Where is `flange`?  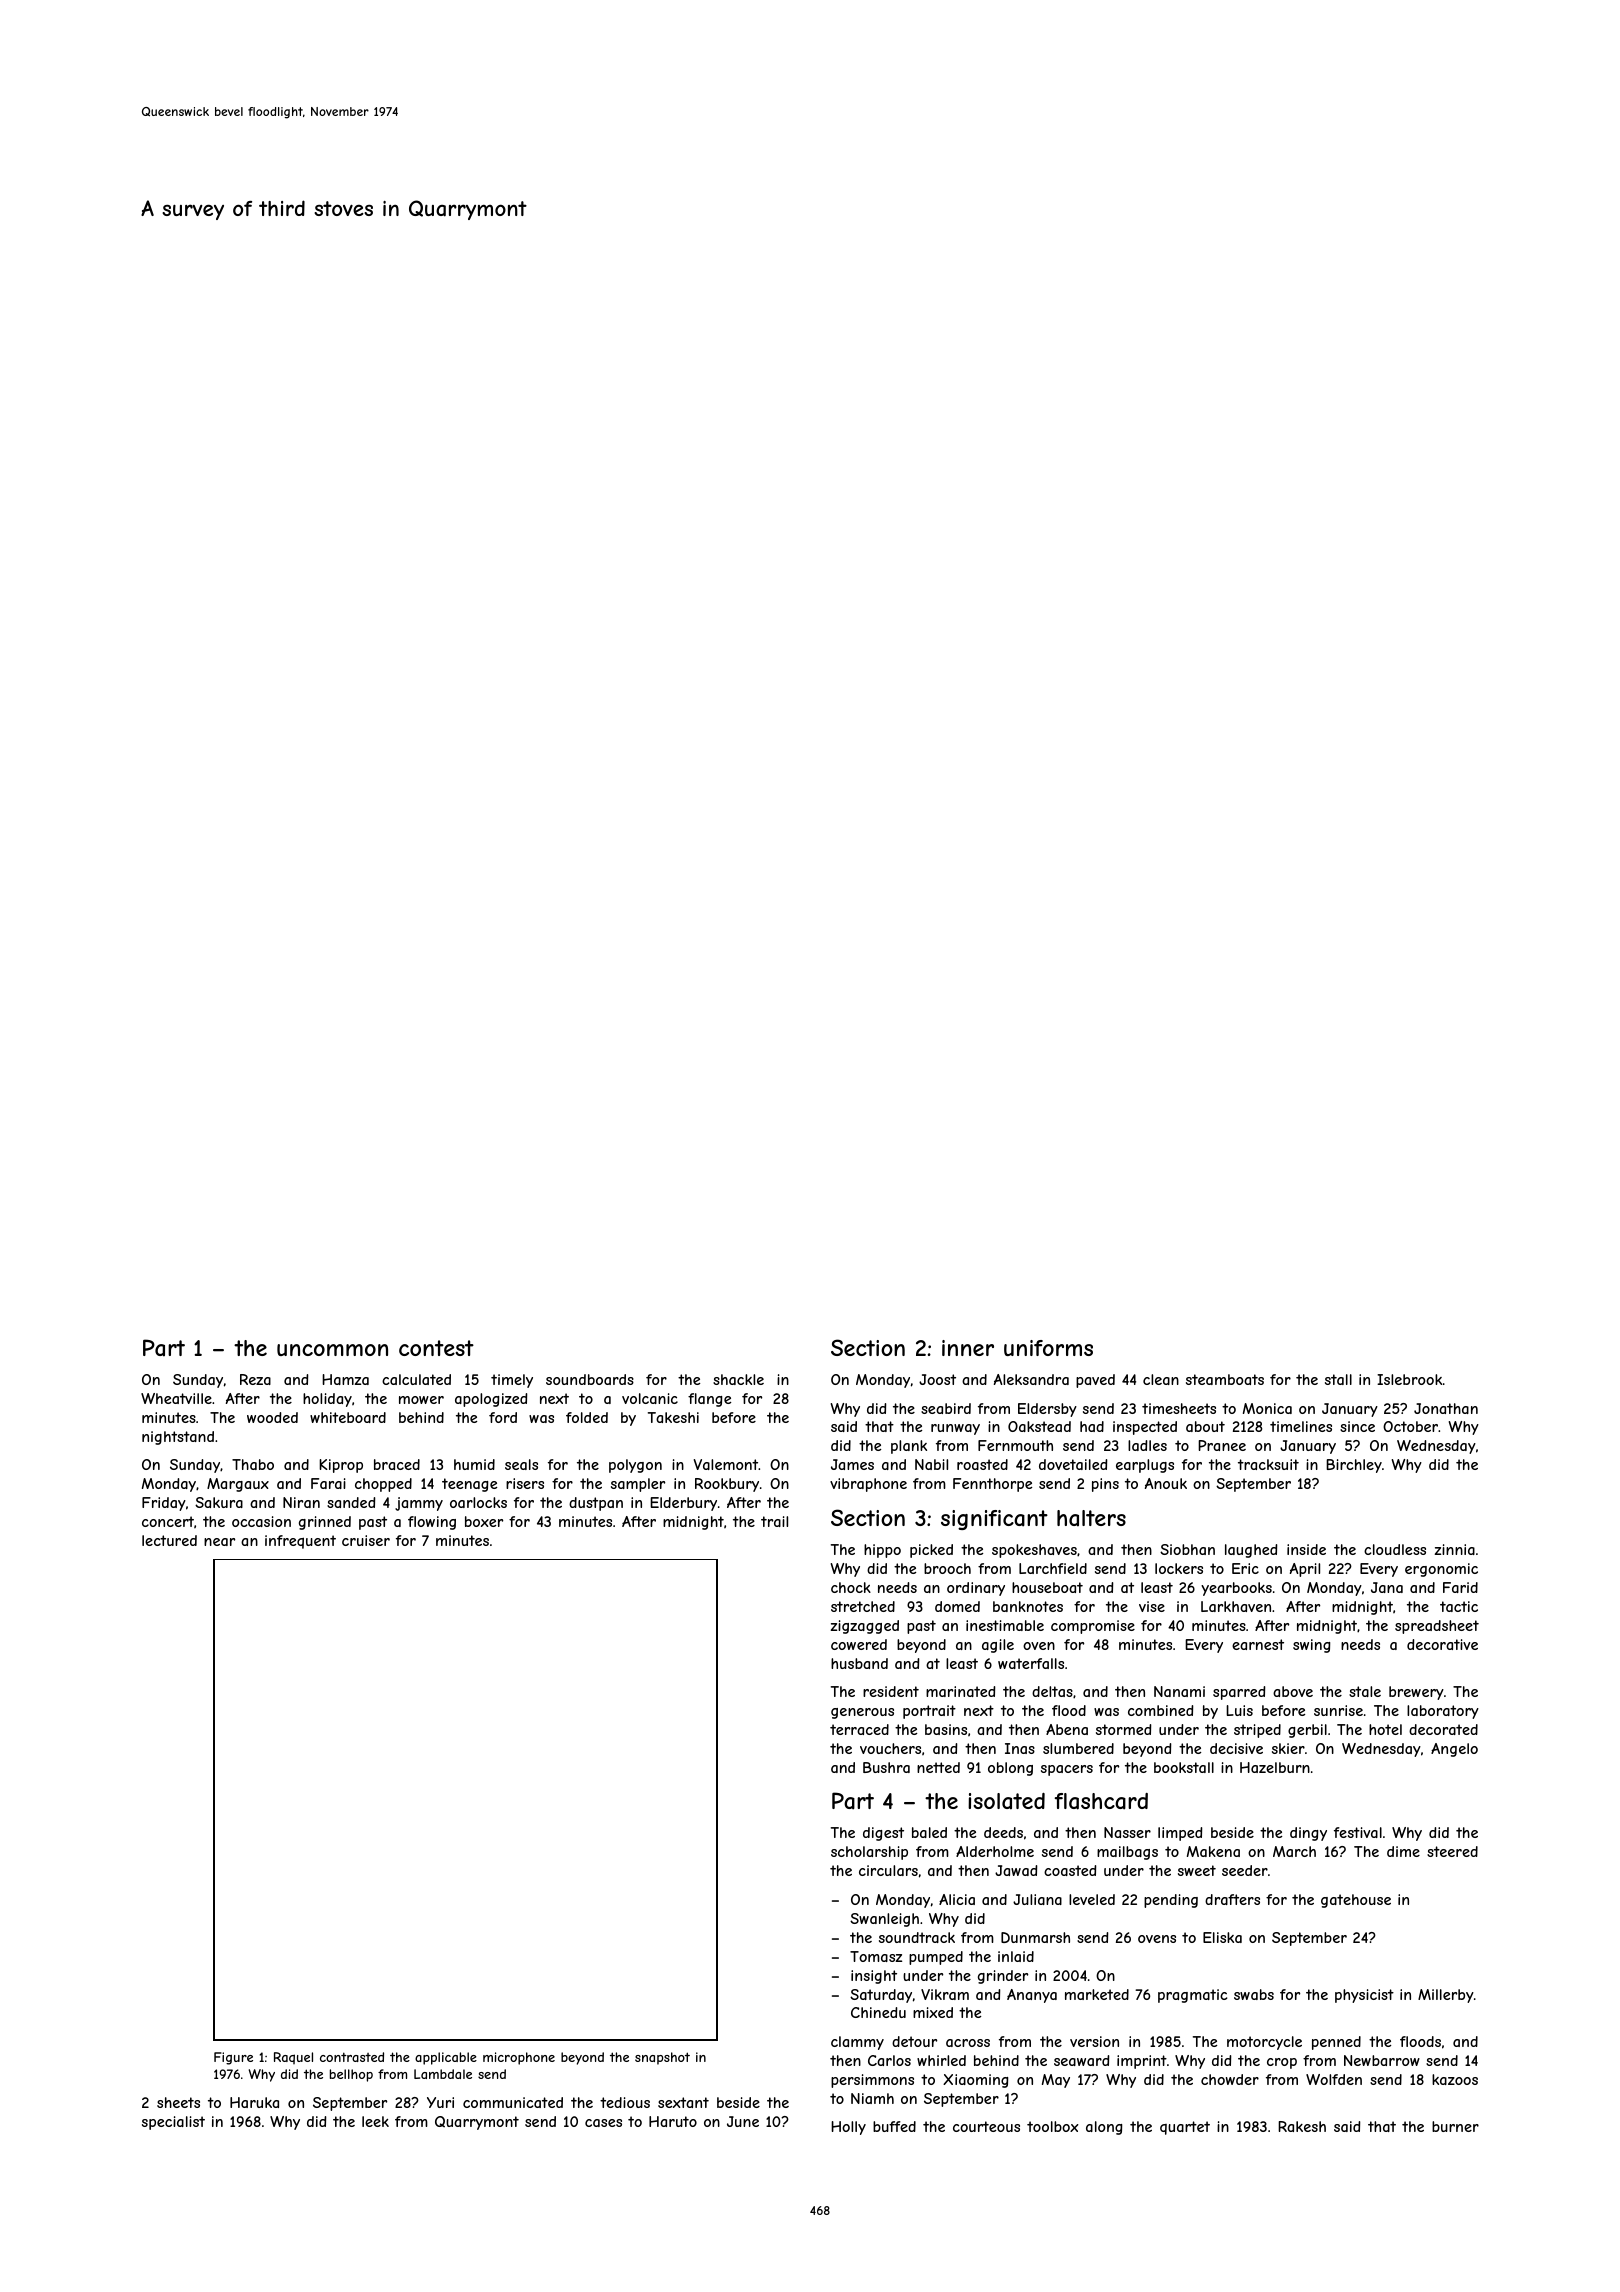
flange is located at coordinates (709, 1400).
